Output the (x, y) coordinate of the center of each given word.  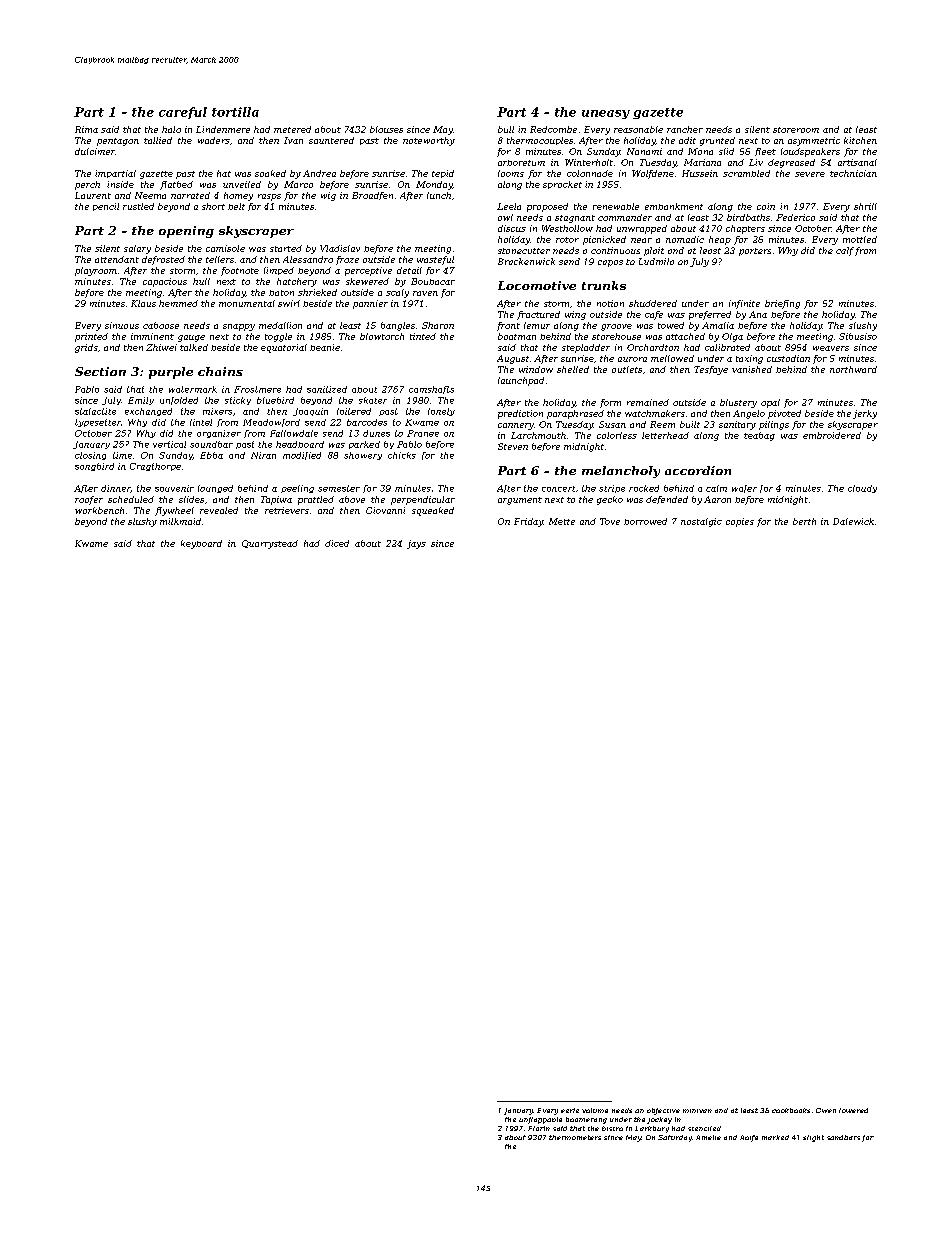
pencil (106, 207)
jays (416, 544)
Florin (539, 1128)
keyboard (201, 544)
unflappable (540, 1120)
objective (663, 1111)
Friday (528, 522)
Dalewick (853, 521)
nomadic (685, 239)
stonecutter (524, 251)
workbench (99, 510)
